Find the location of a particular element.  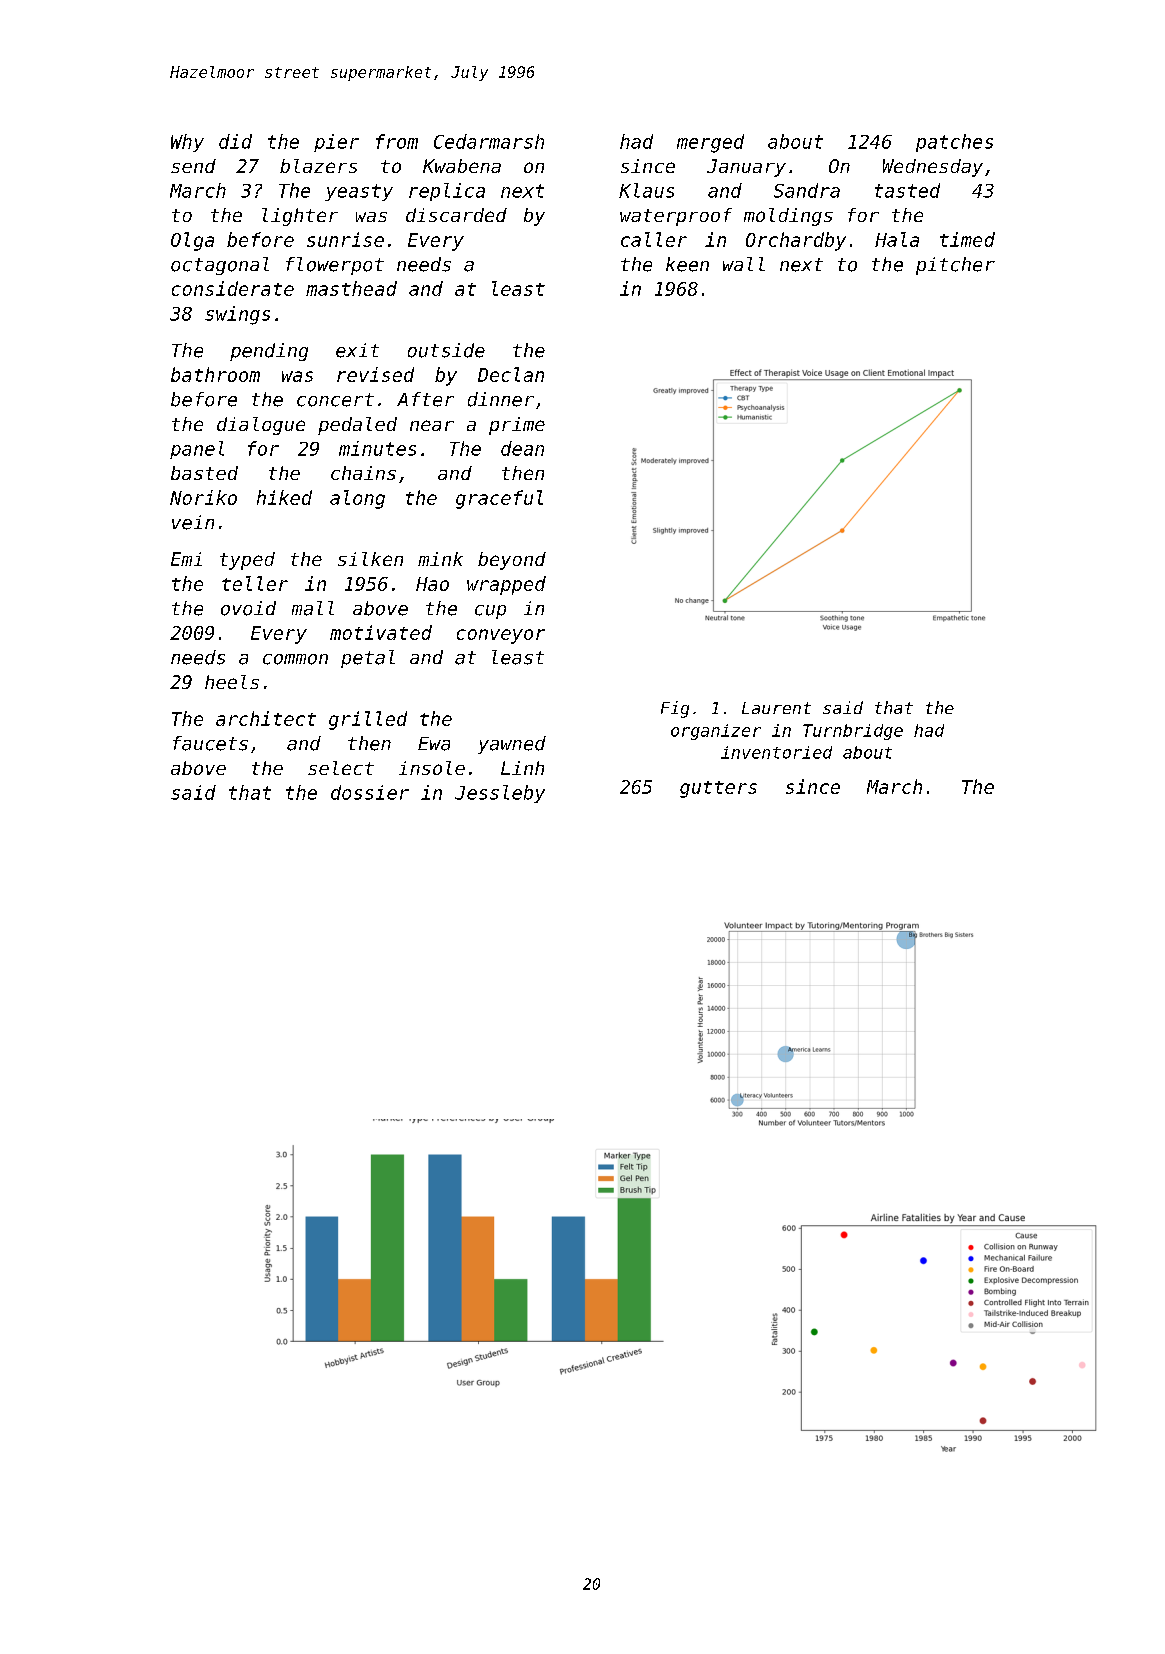

masthead is located at coordinates (351, 288).
